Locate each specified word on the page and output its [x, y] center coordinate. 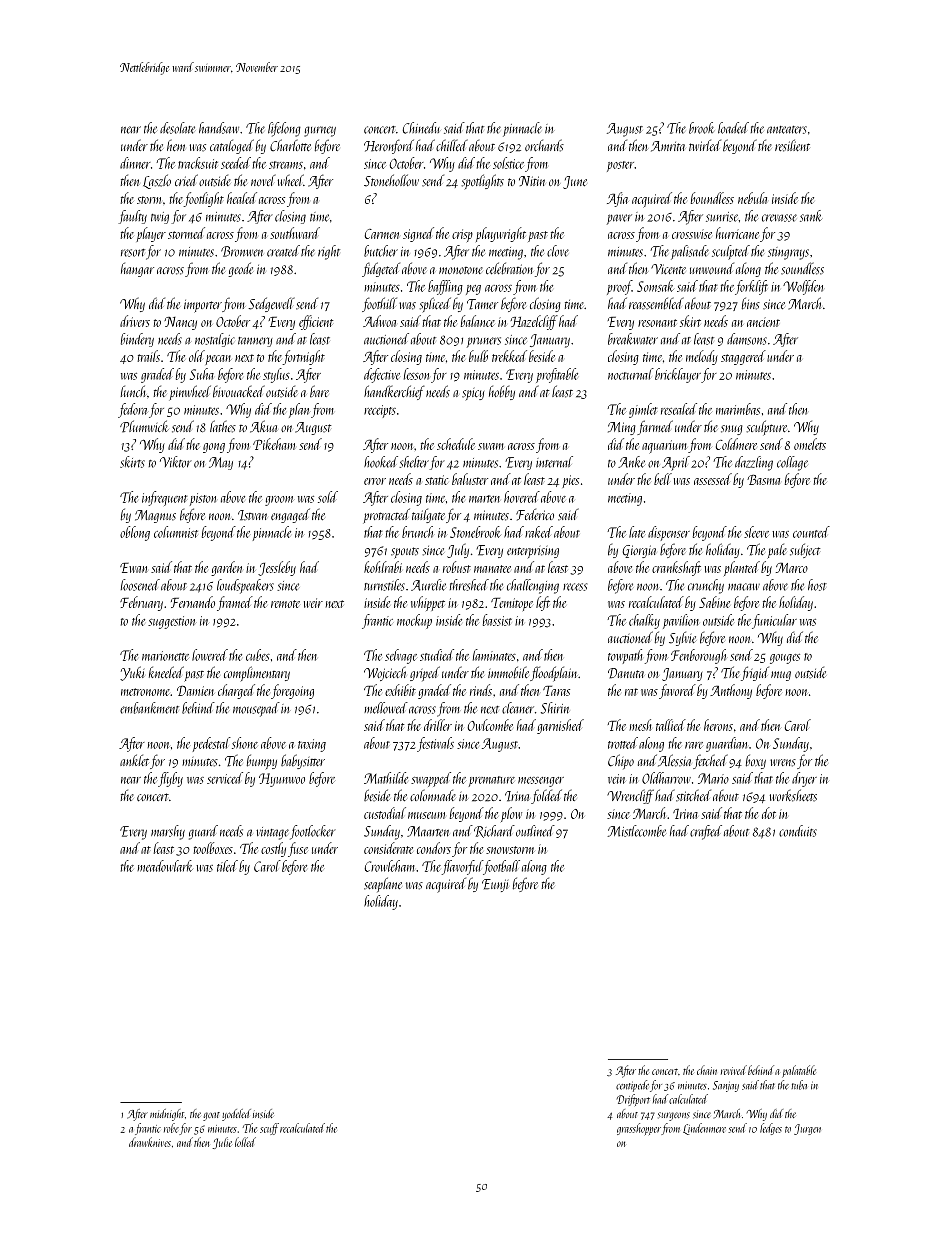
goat [211, 1116]
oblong [135, 533]
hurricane [737, 233]
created [283, 251]
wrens [783, 763]
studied [437, 655]
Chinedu [421, 128]
